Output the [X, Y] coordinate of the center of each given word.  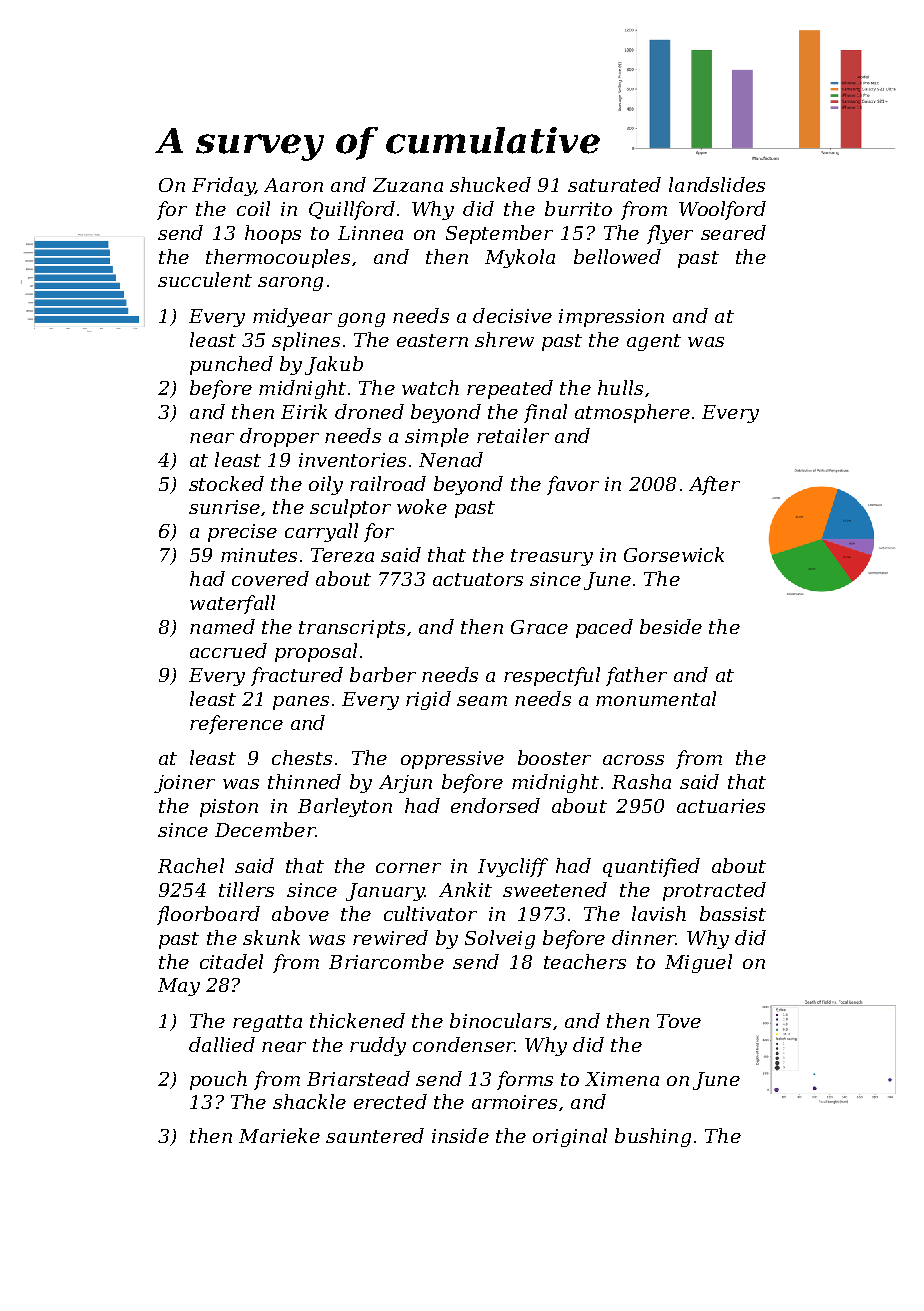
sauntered [375, 1135]
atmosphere [632, 413]
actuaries [721, 806]
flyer [670, 234]
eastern [432, 340]
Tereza [342, 555]
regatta [267, 1023]
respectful [552, 676]
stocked [226, 483]
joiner [184, 784]
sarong [290, 284]
